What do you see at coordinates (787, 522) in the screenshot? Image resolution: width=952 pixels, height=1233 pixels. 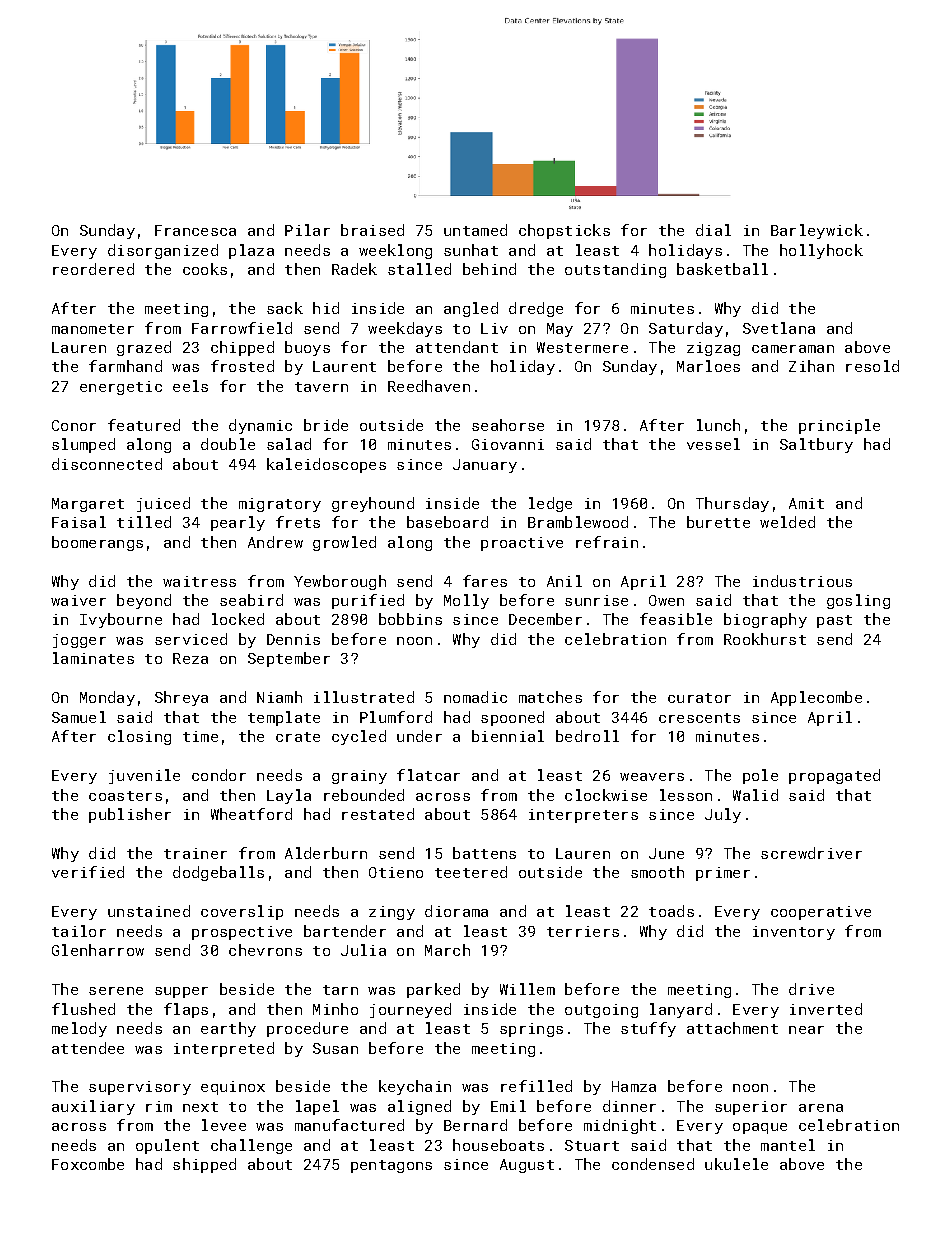 I see `welded` at bounding box center [787, 522].
